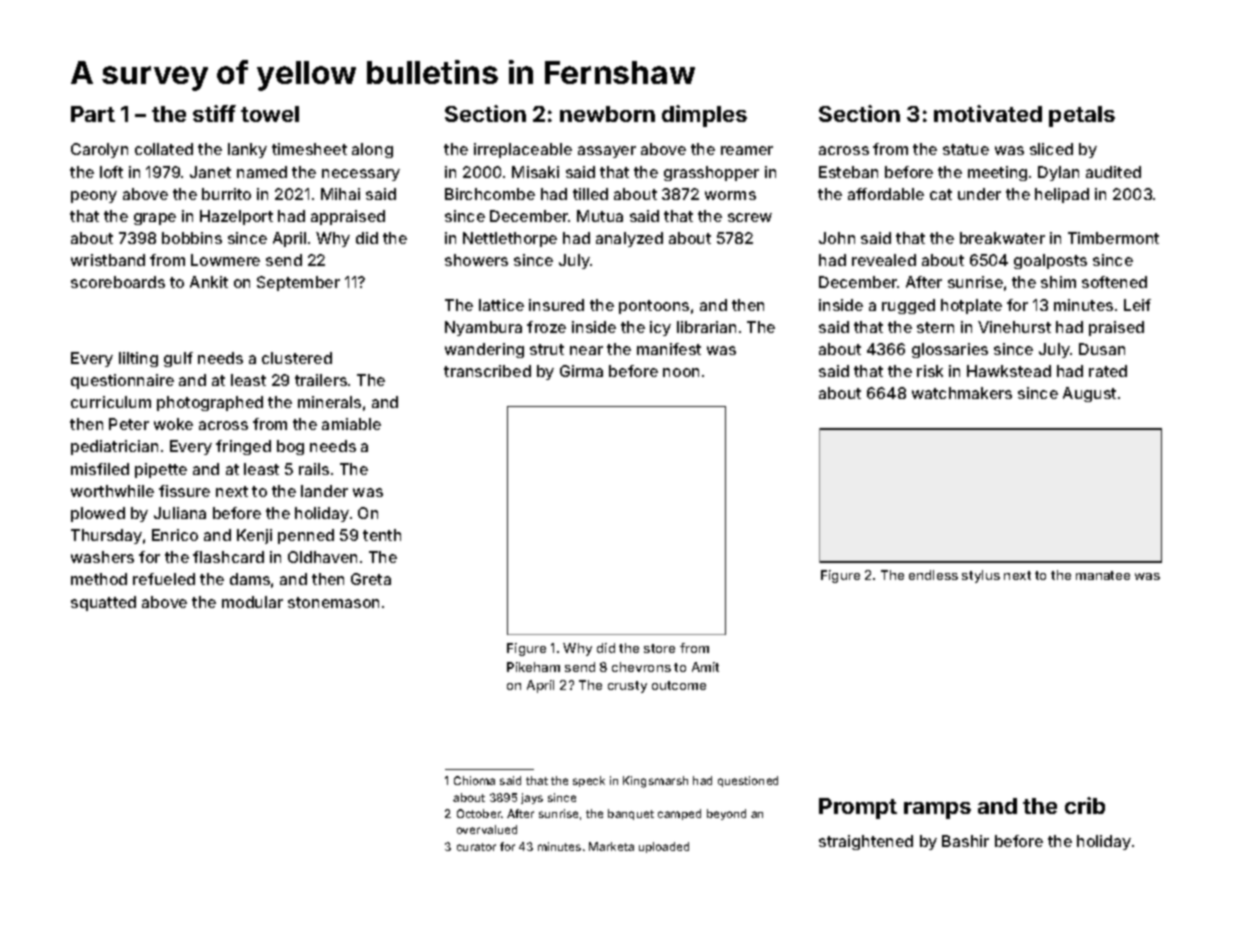  Describe the element at coordinates (173, 424) in the screenshot. I see `woke` at that location.
